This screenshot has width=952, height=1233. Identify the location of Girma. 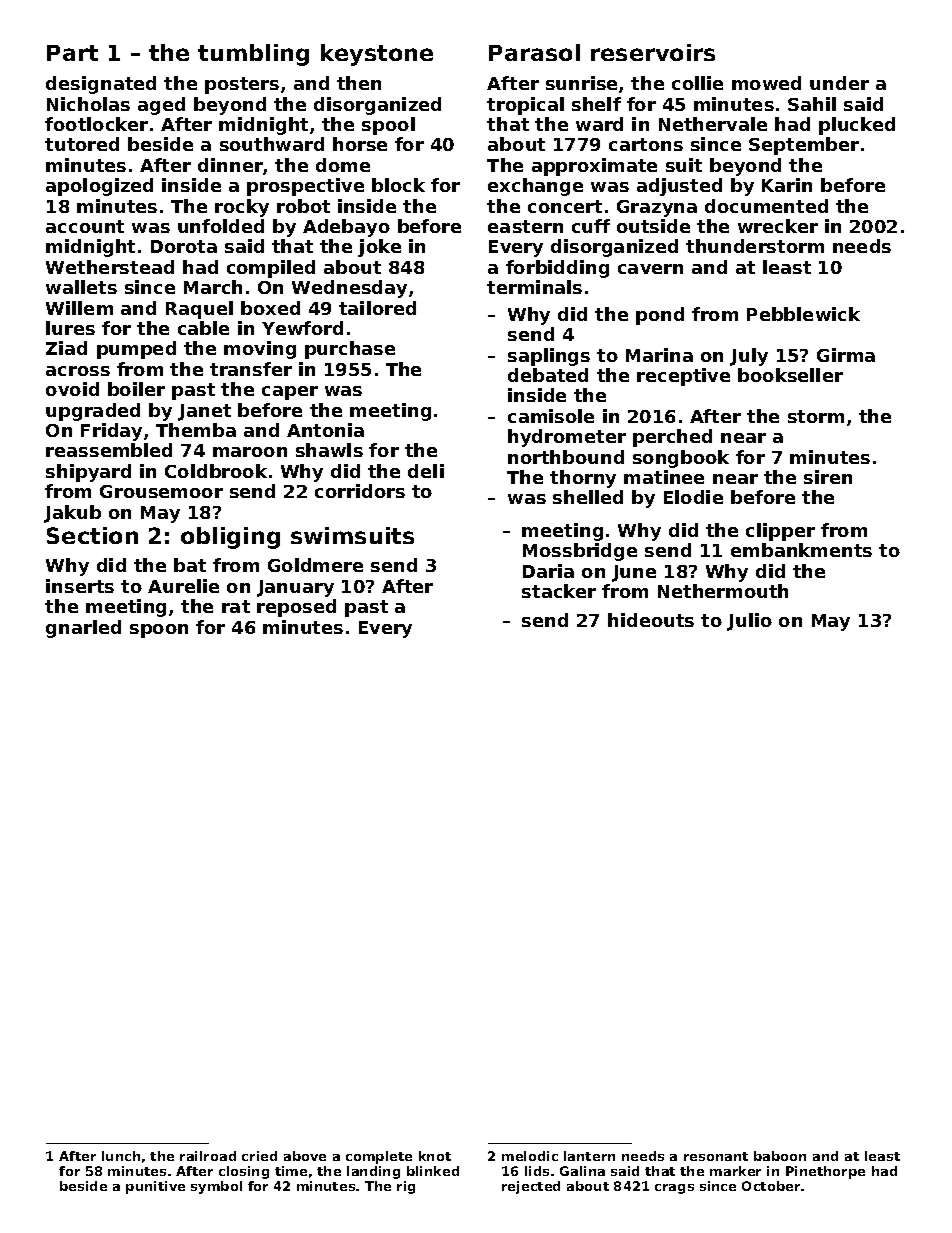
(846, 355).
